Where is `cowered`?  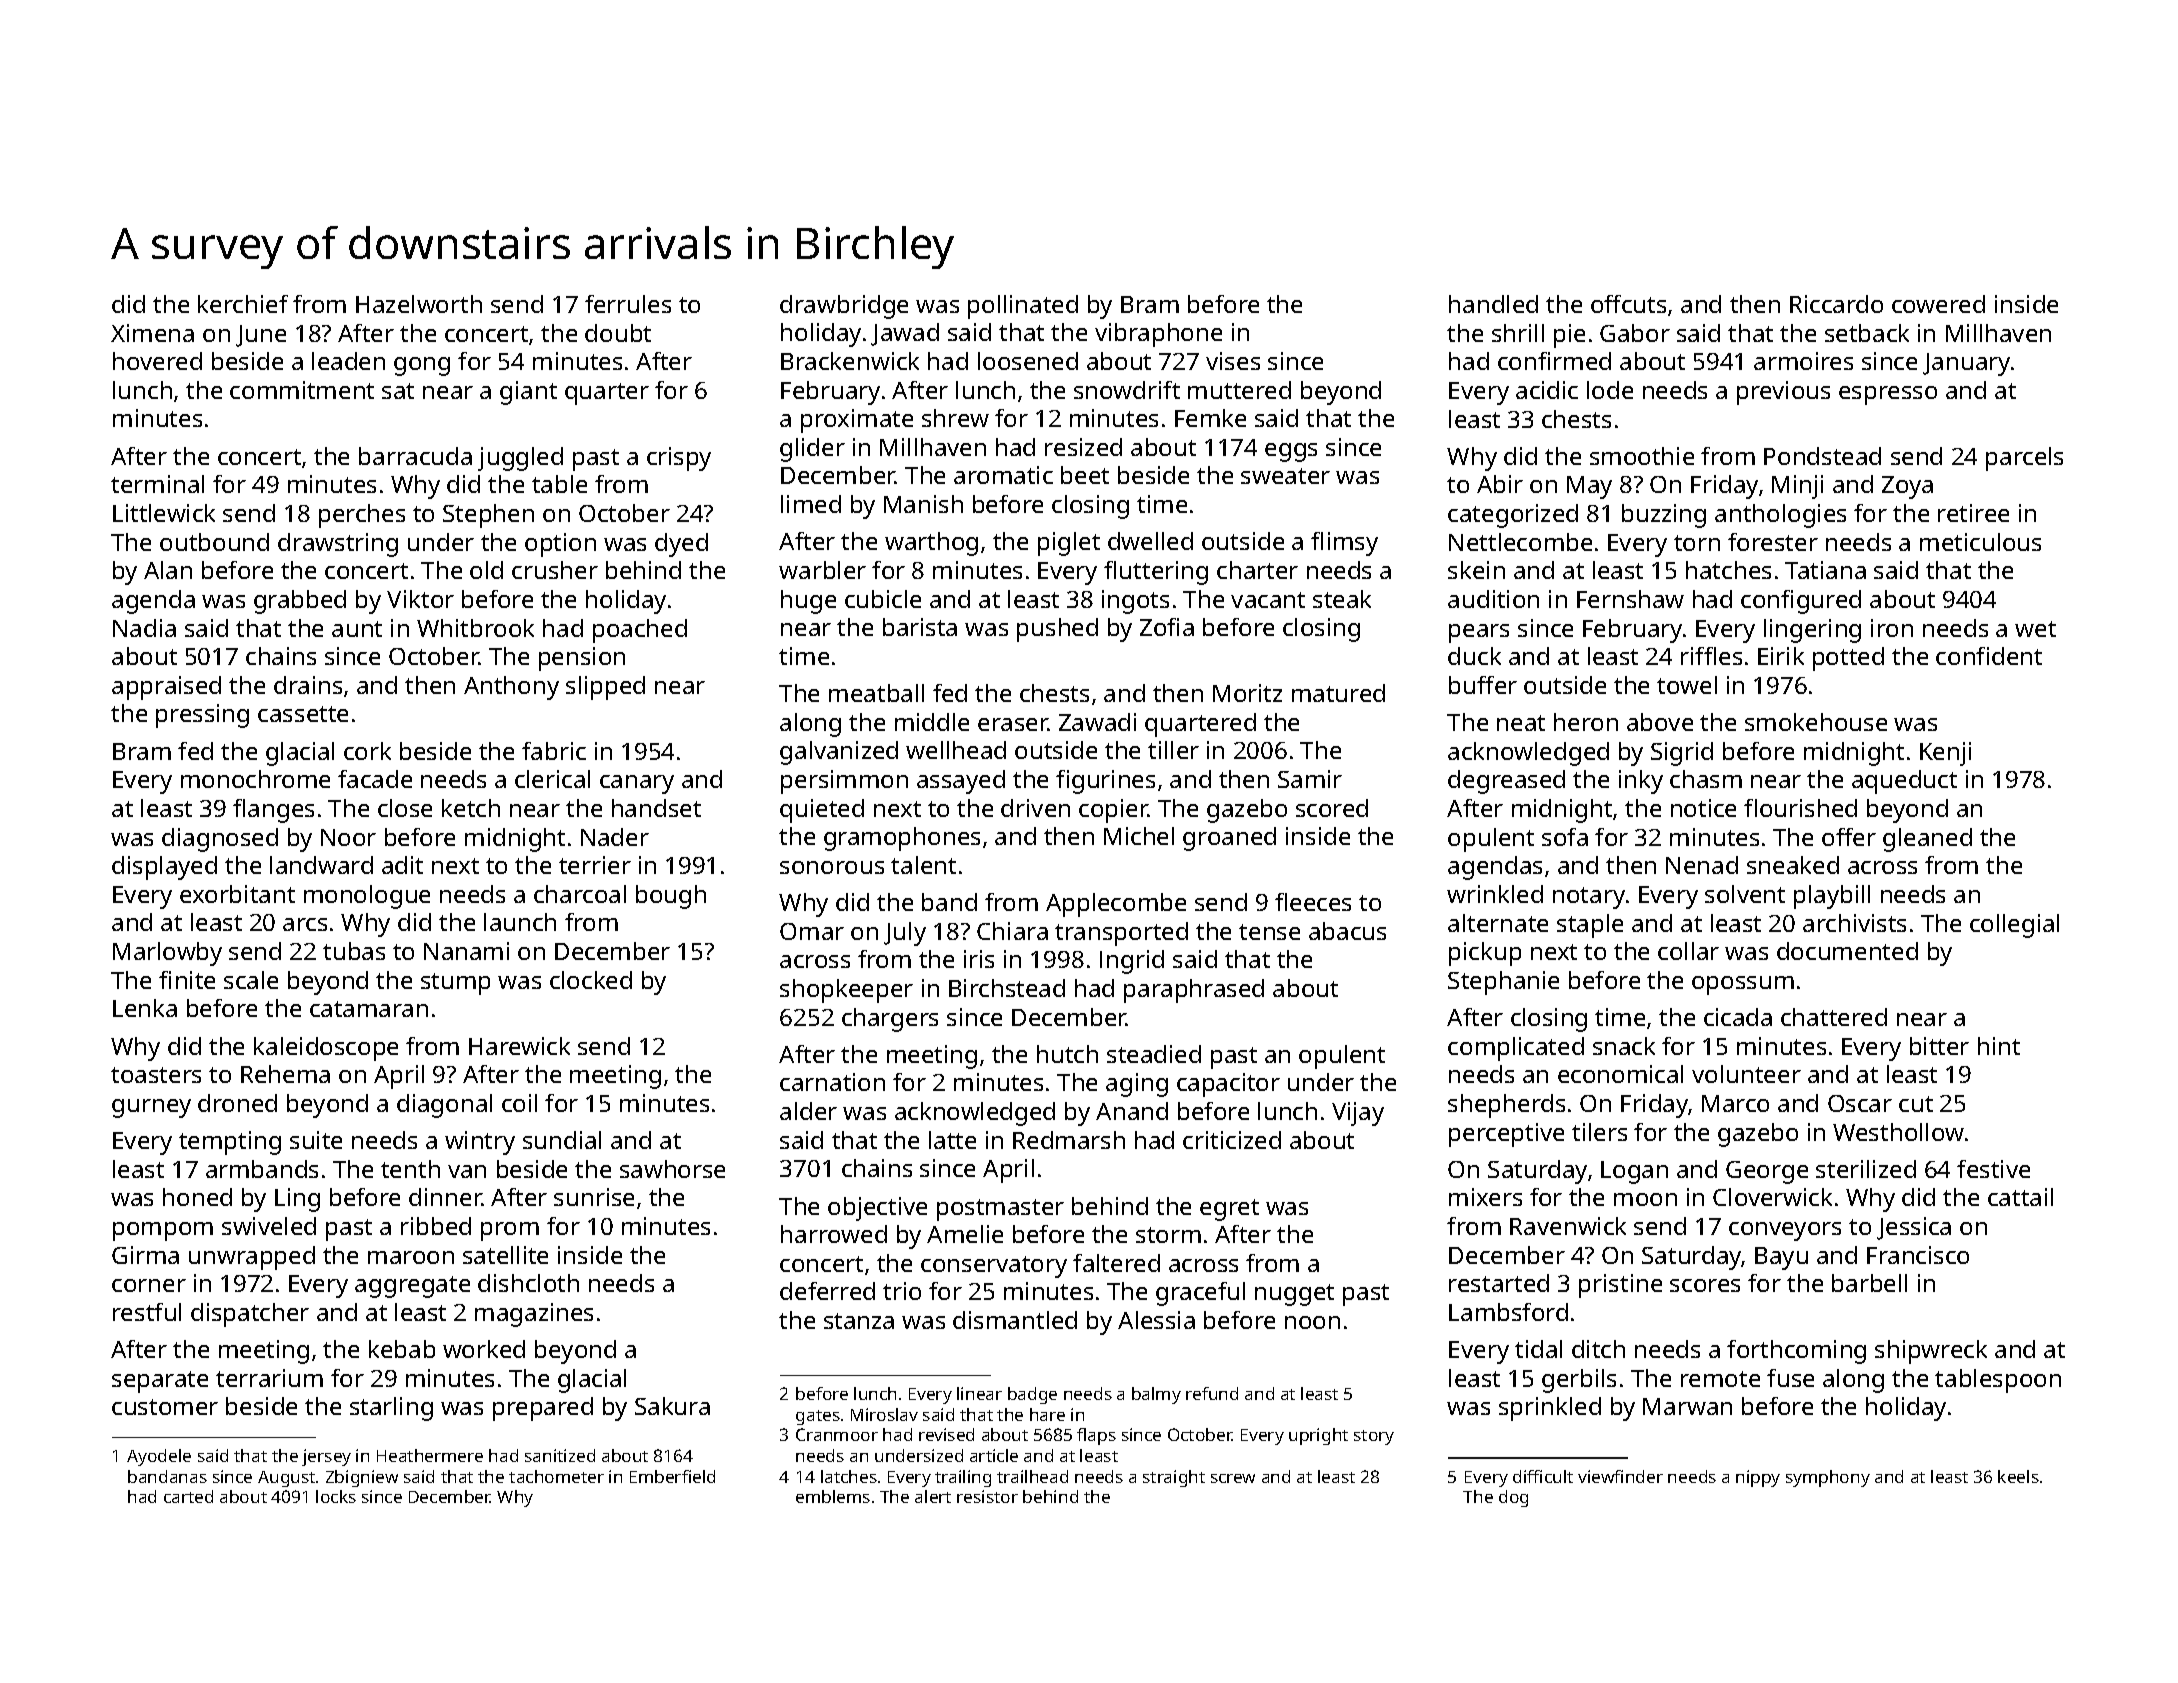 cowered is located at coordinates (1938, 304).
